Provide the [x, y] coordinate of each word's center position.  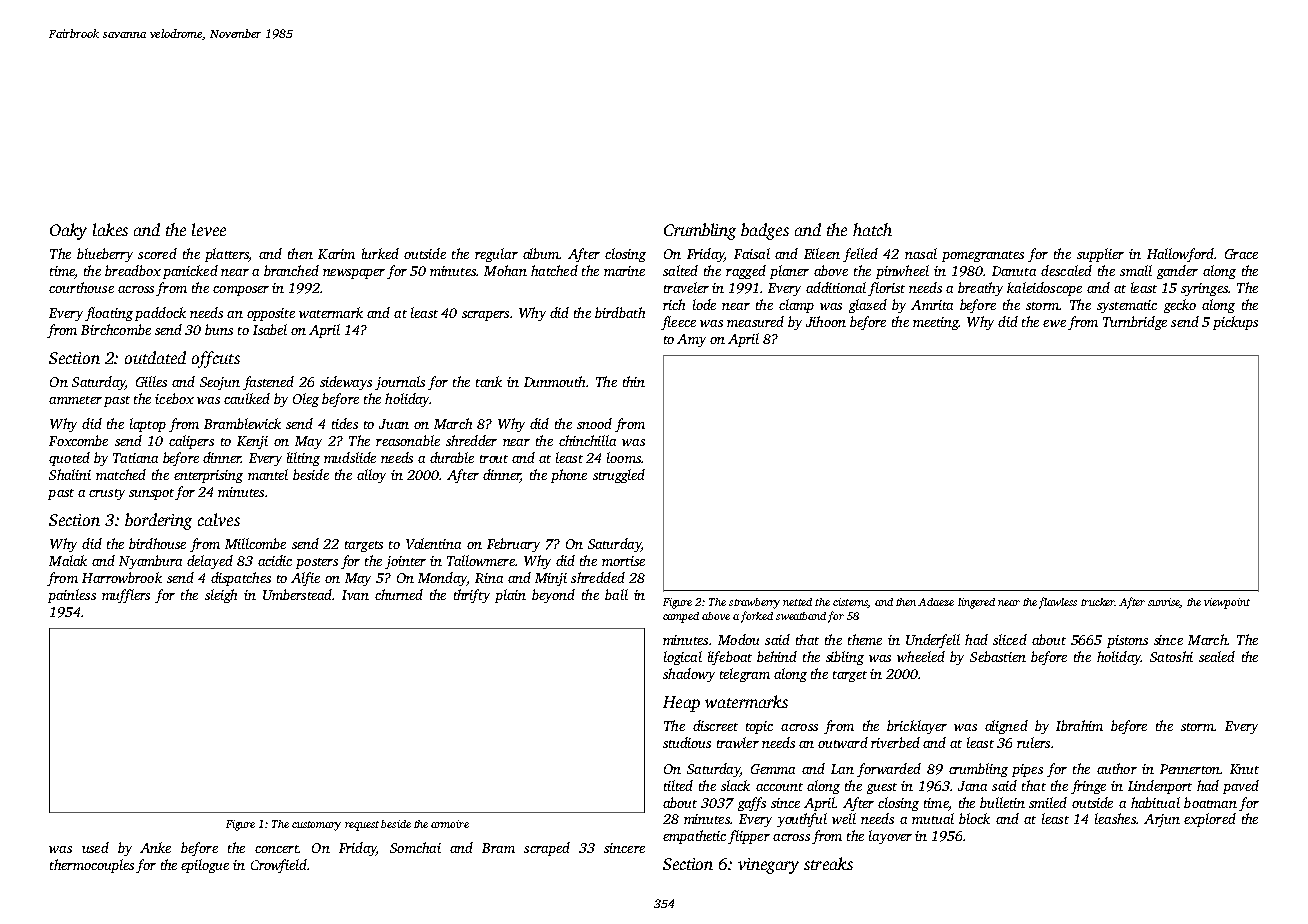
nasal [921, 253]
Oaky [68, 231]
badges [765, 231]
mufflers [126, 596]
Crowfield [279, 866]
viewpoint [1227, 603]
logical [683, 658]
